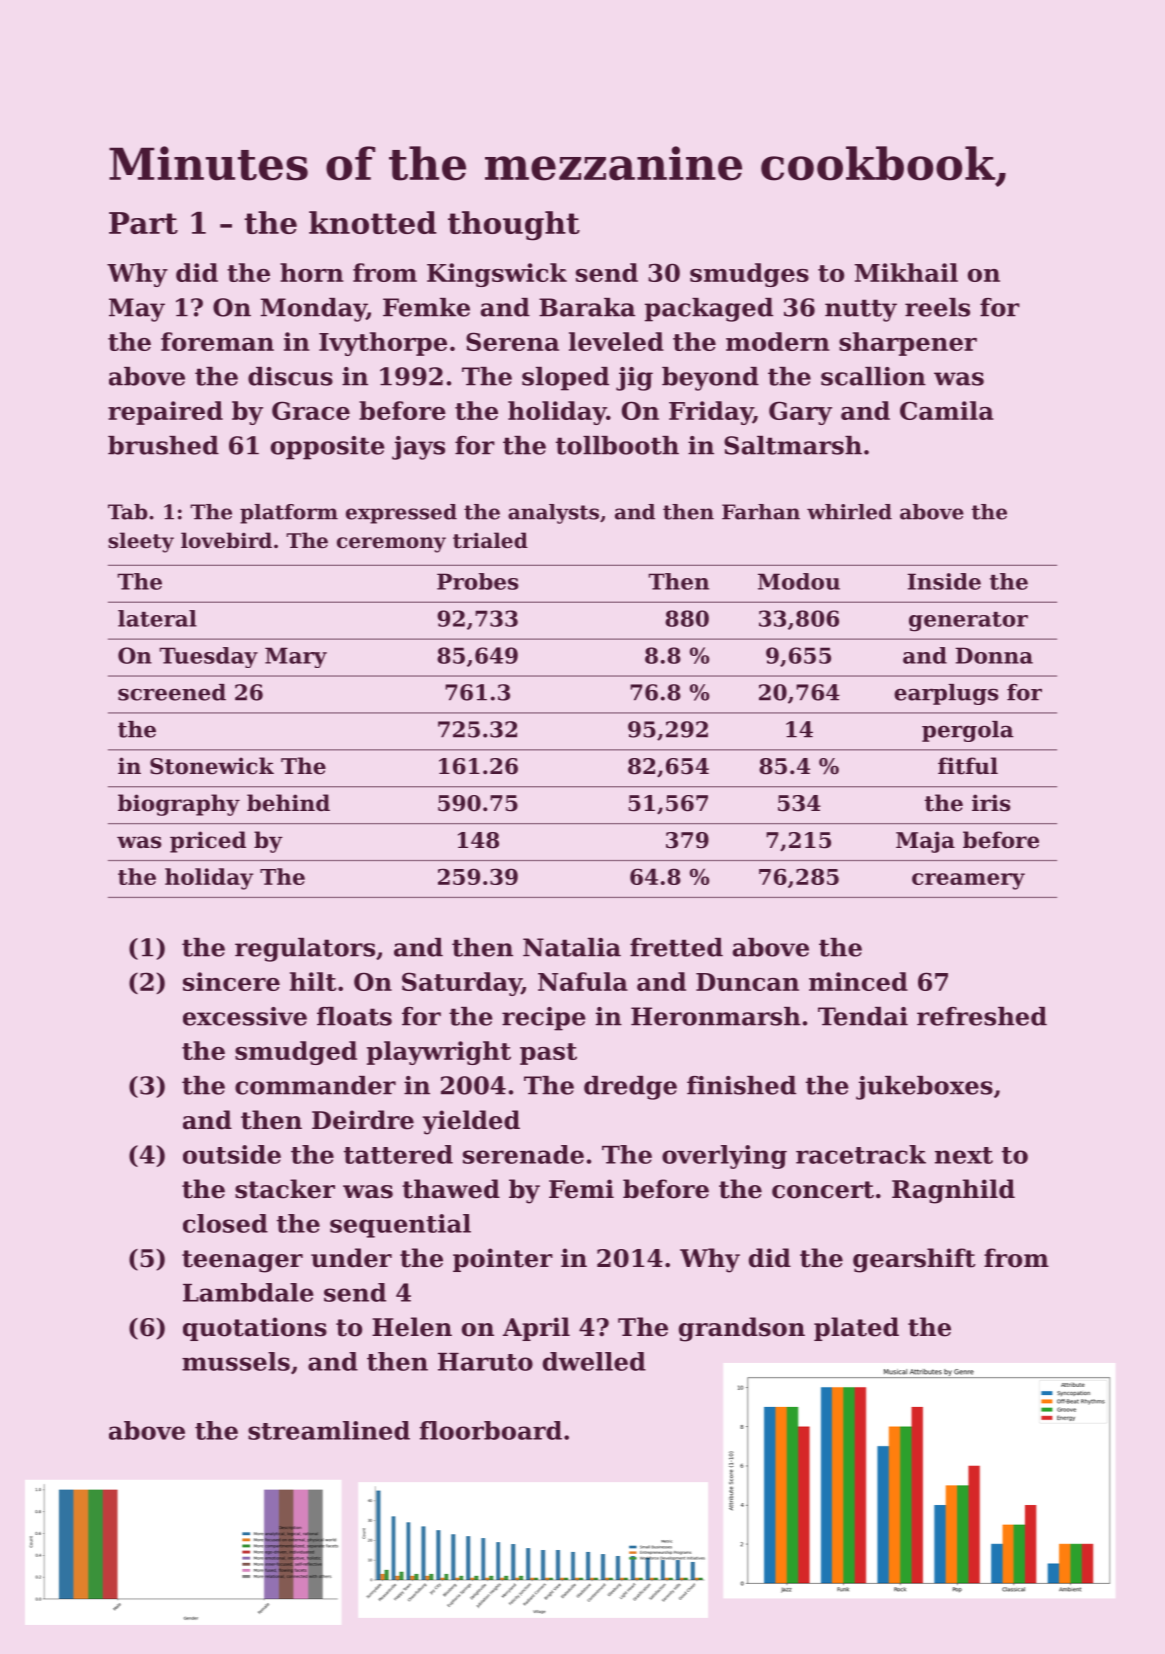 The image size is (1165, 1654). I want to click on minced, so click(858, 981).
